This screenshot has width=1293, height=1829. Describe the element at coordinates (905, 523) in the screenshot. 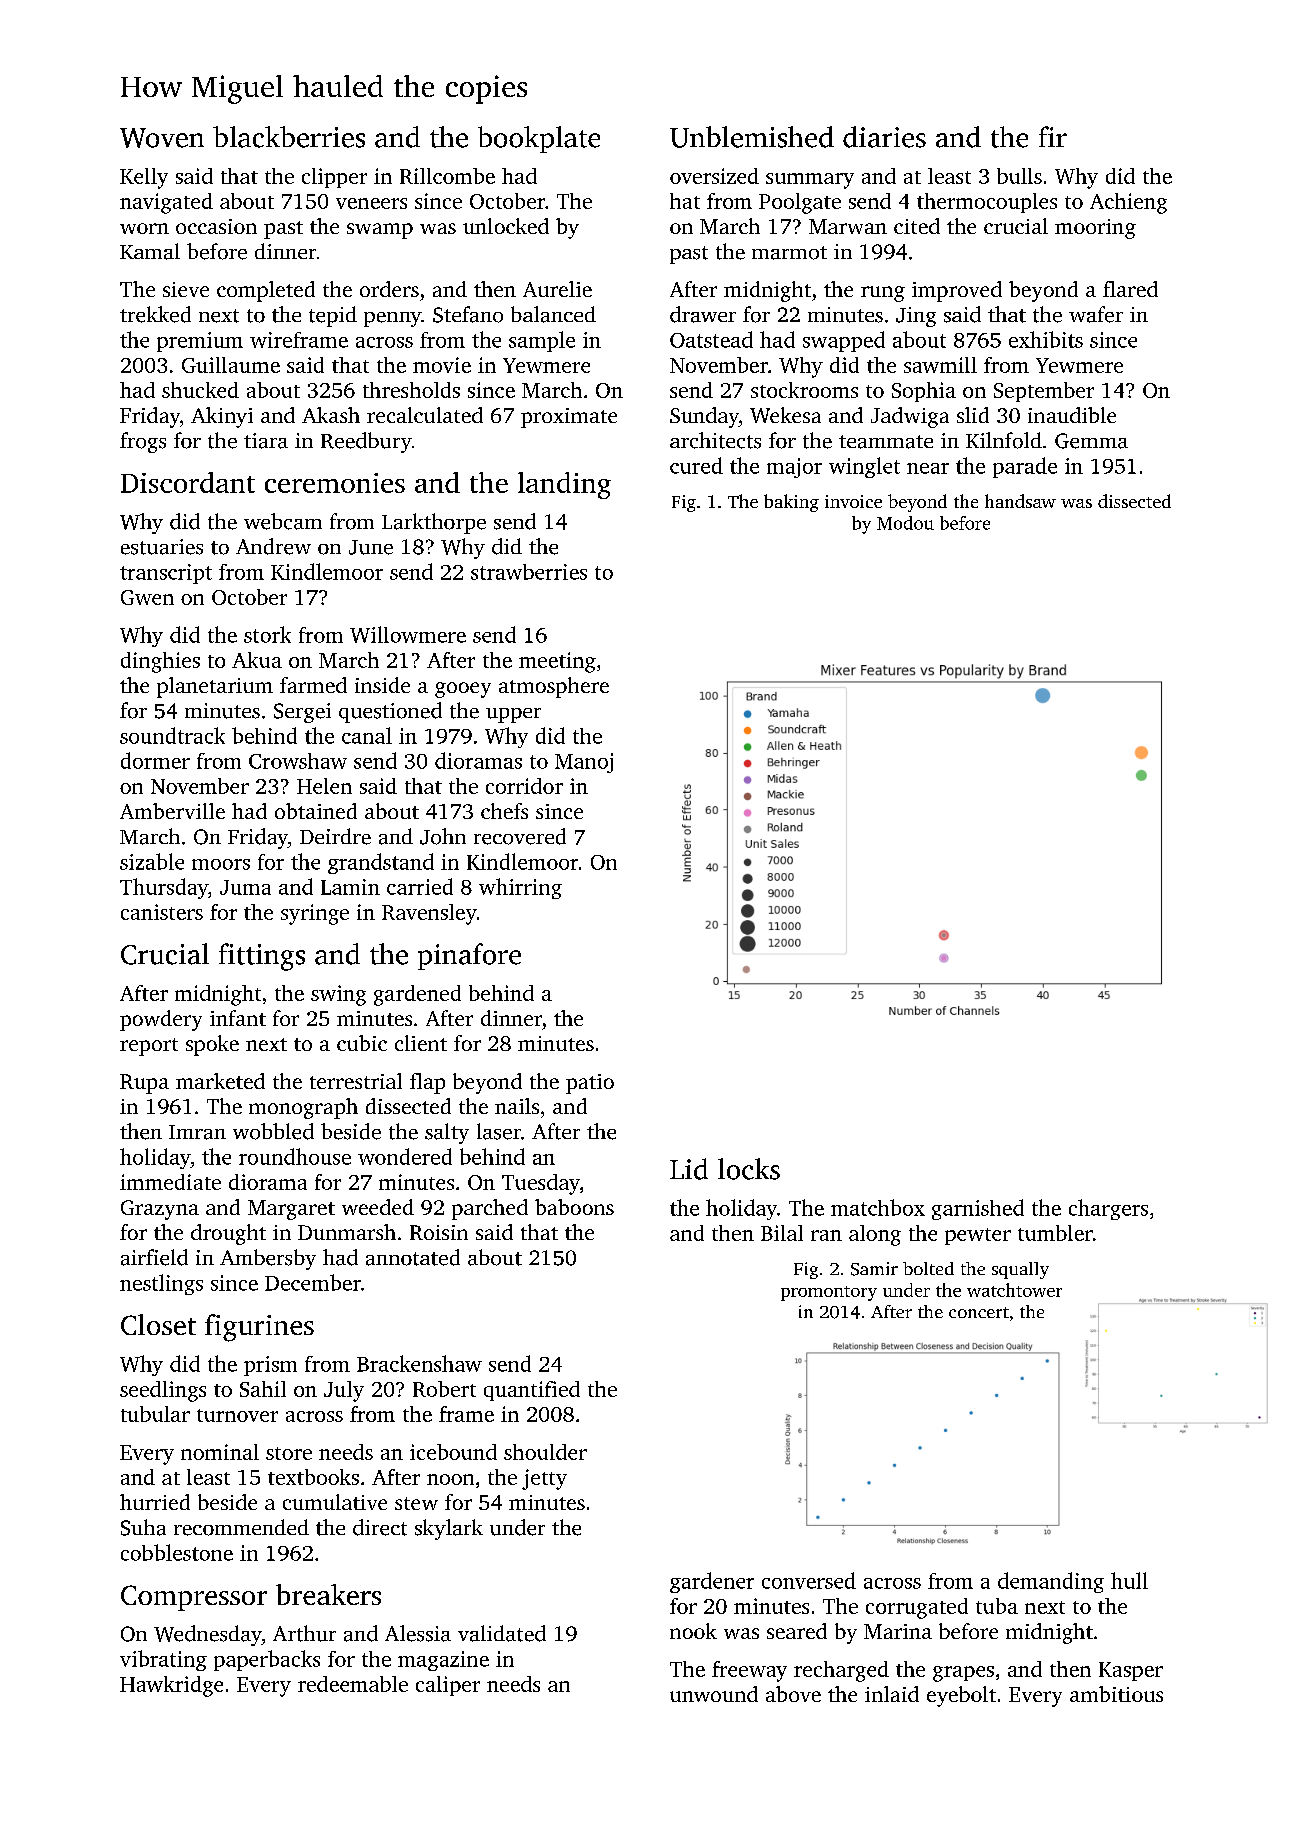

I see `Modou` at that location.
